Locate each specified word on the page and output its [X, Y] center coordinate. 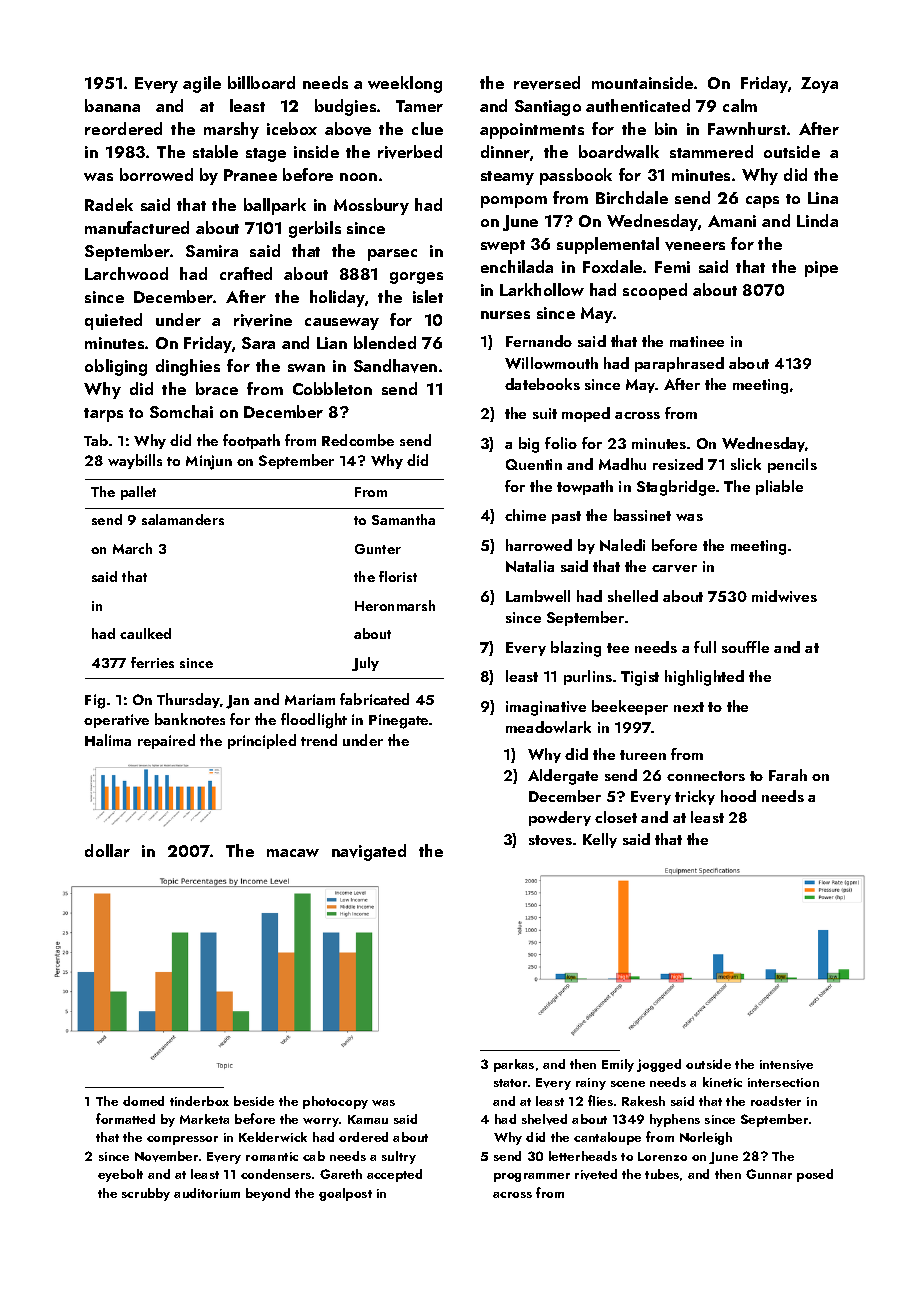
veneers [695, 246]
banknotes [190, 719]
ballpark [275, 206]
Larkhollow [542, 289]
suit [545, 413]
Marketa [204, 1119]
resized [678, 464]
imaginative [546, 708]
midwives [784, 596]
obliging [116, 367]
